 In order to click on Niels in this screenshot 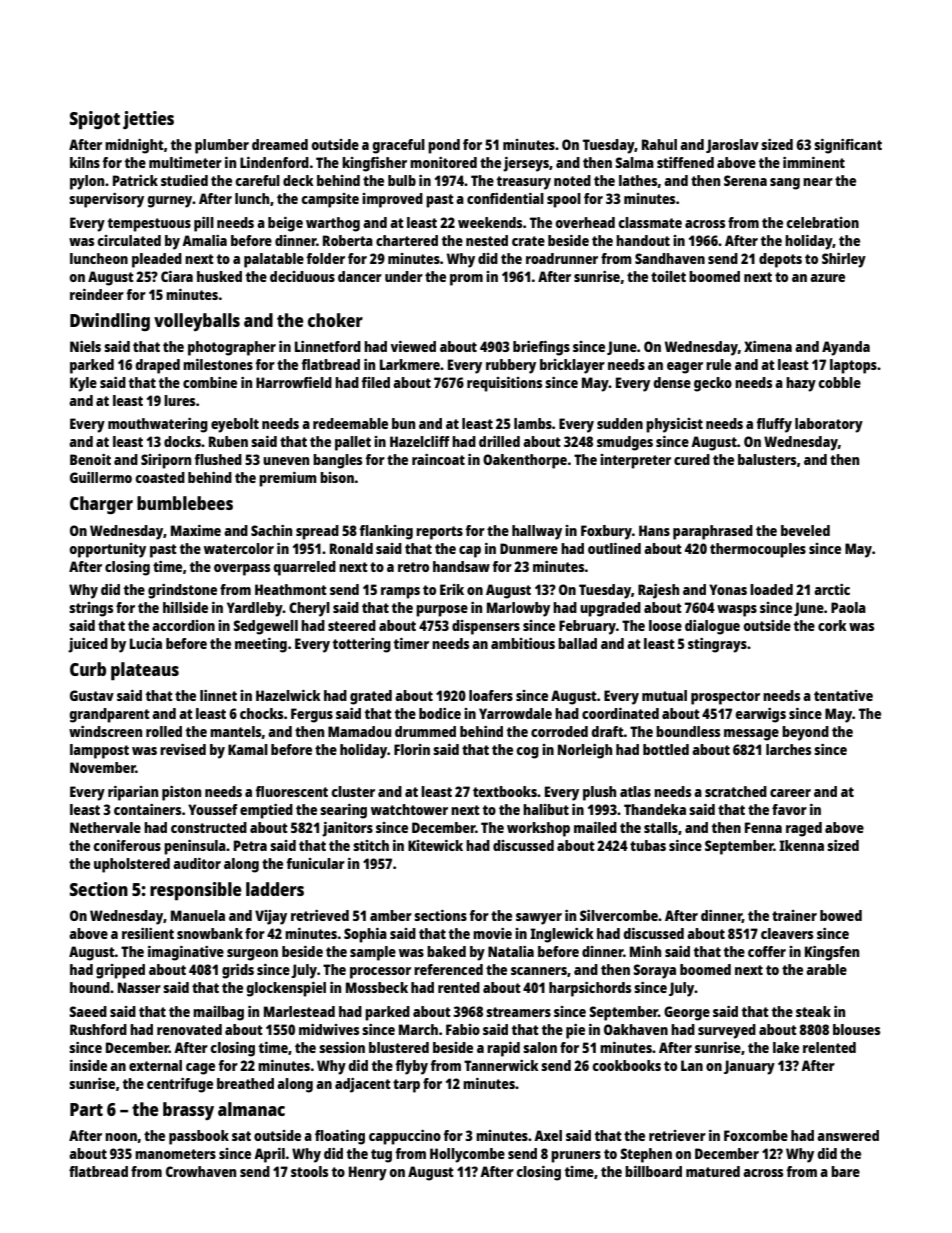, I will do `click(85, 346)`.
